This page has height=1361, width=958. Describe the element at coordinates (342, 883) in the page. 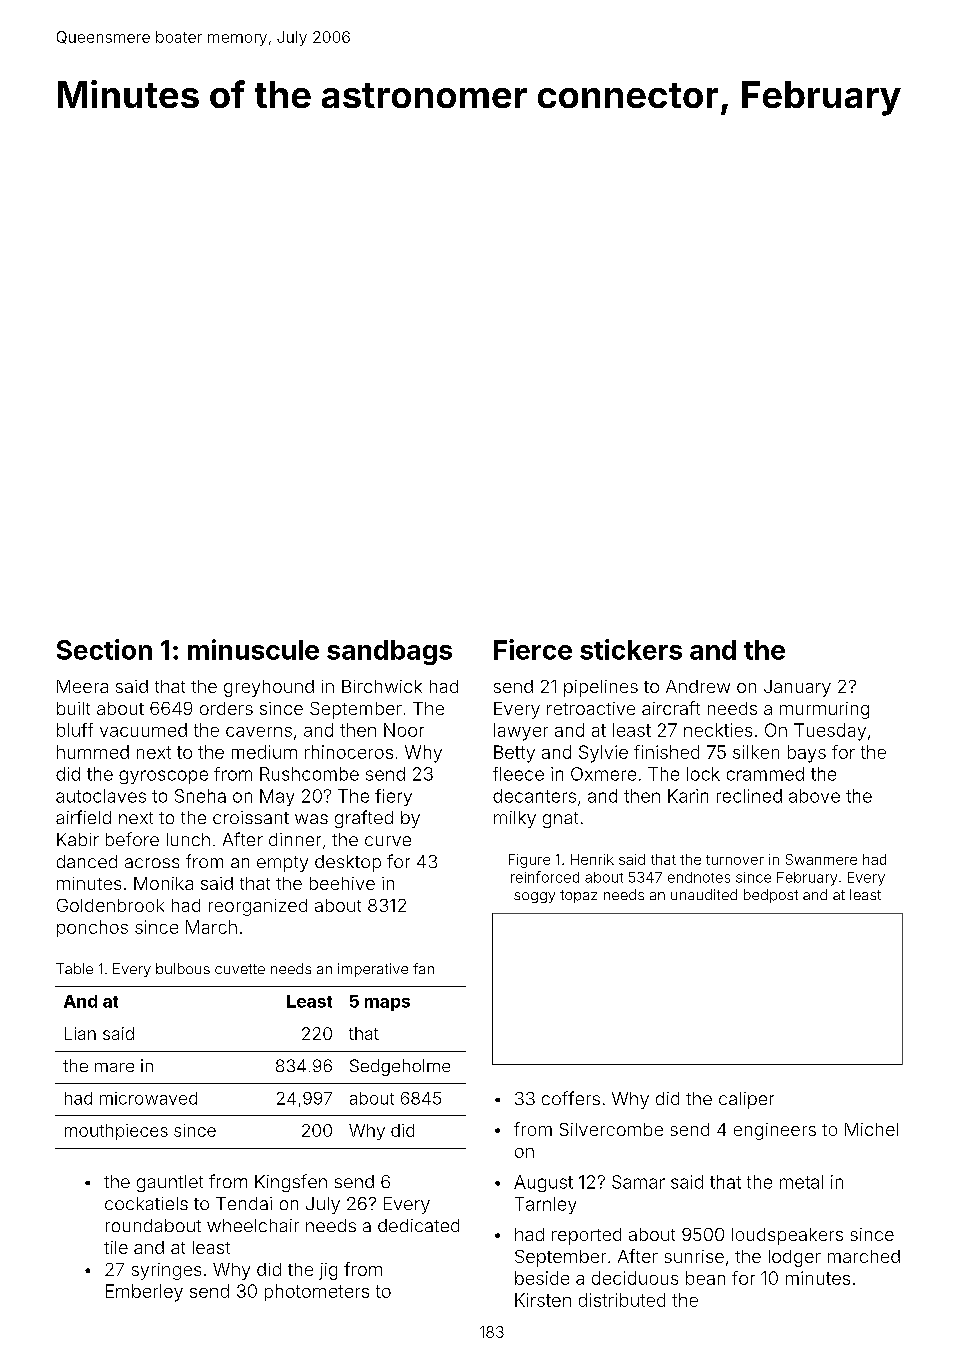

I see `beehive` at that location.
